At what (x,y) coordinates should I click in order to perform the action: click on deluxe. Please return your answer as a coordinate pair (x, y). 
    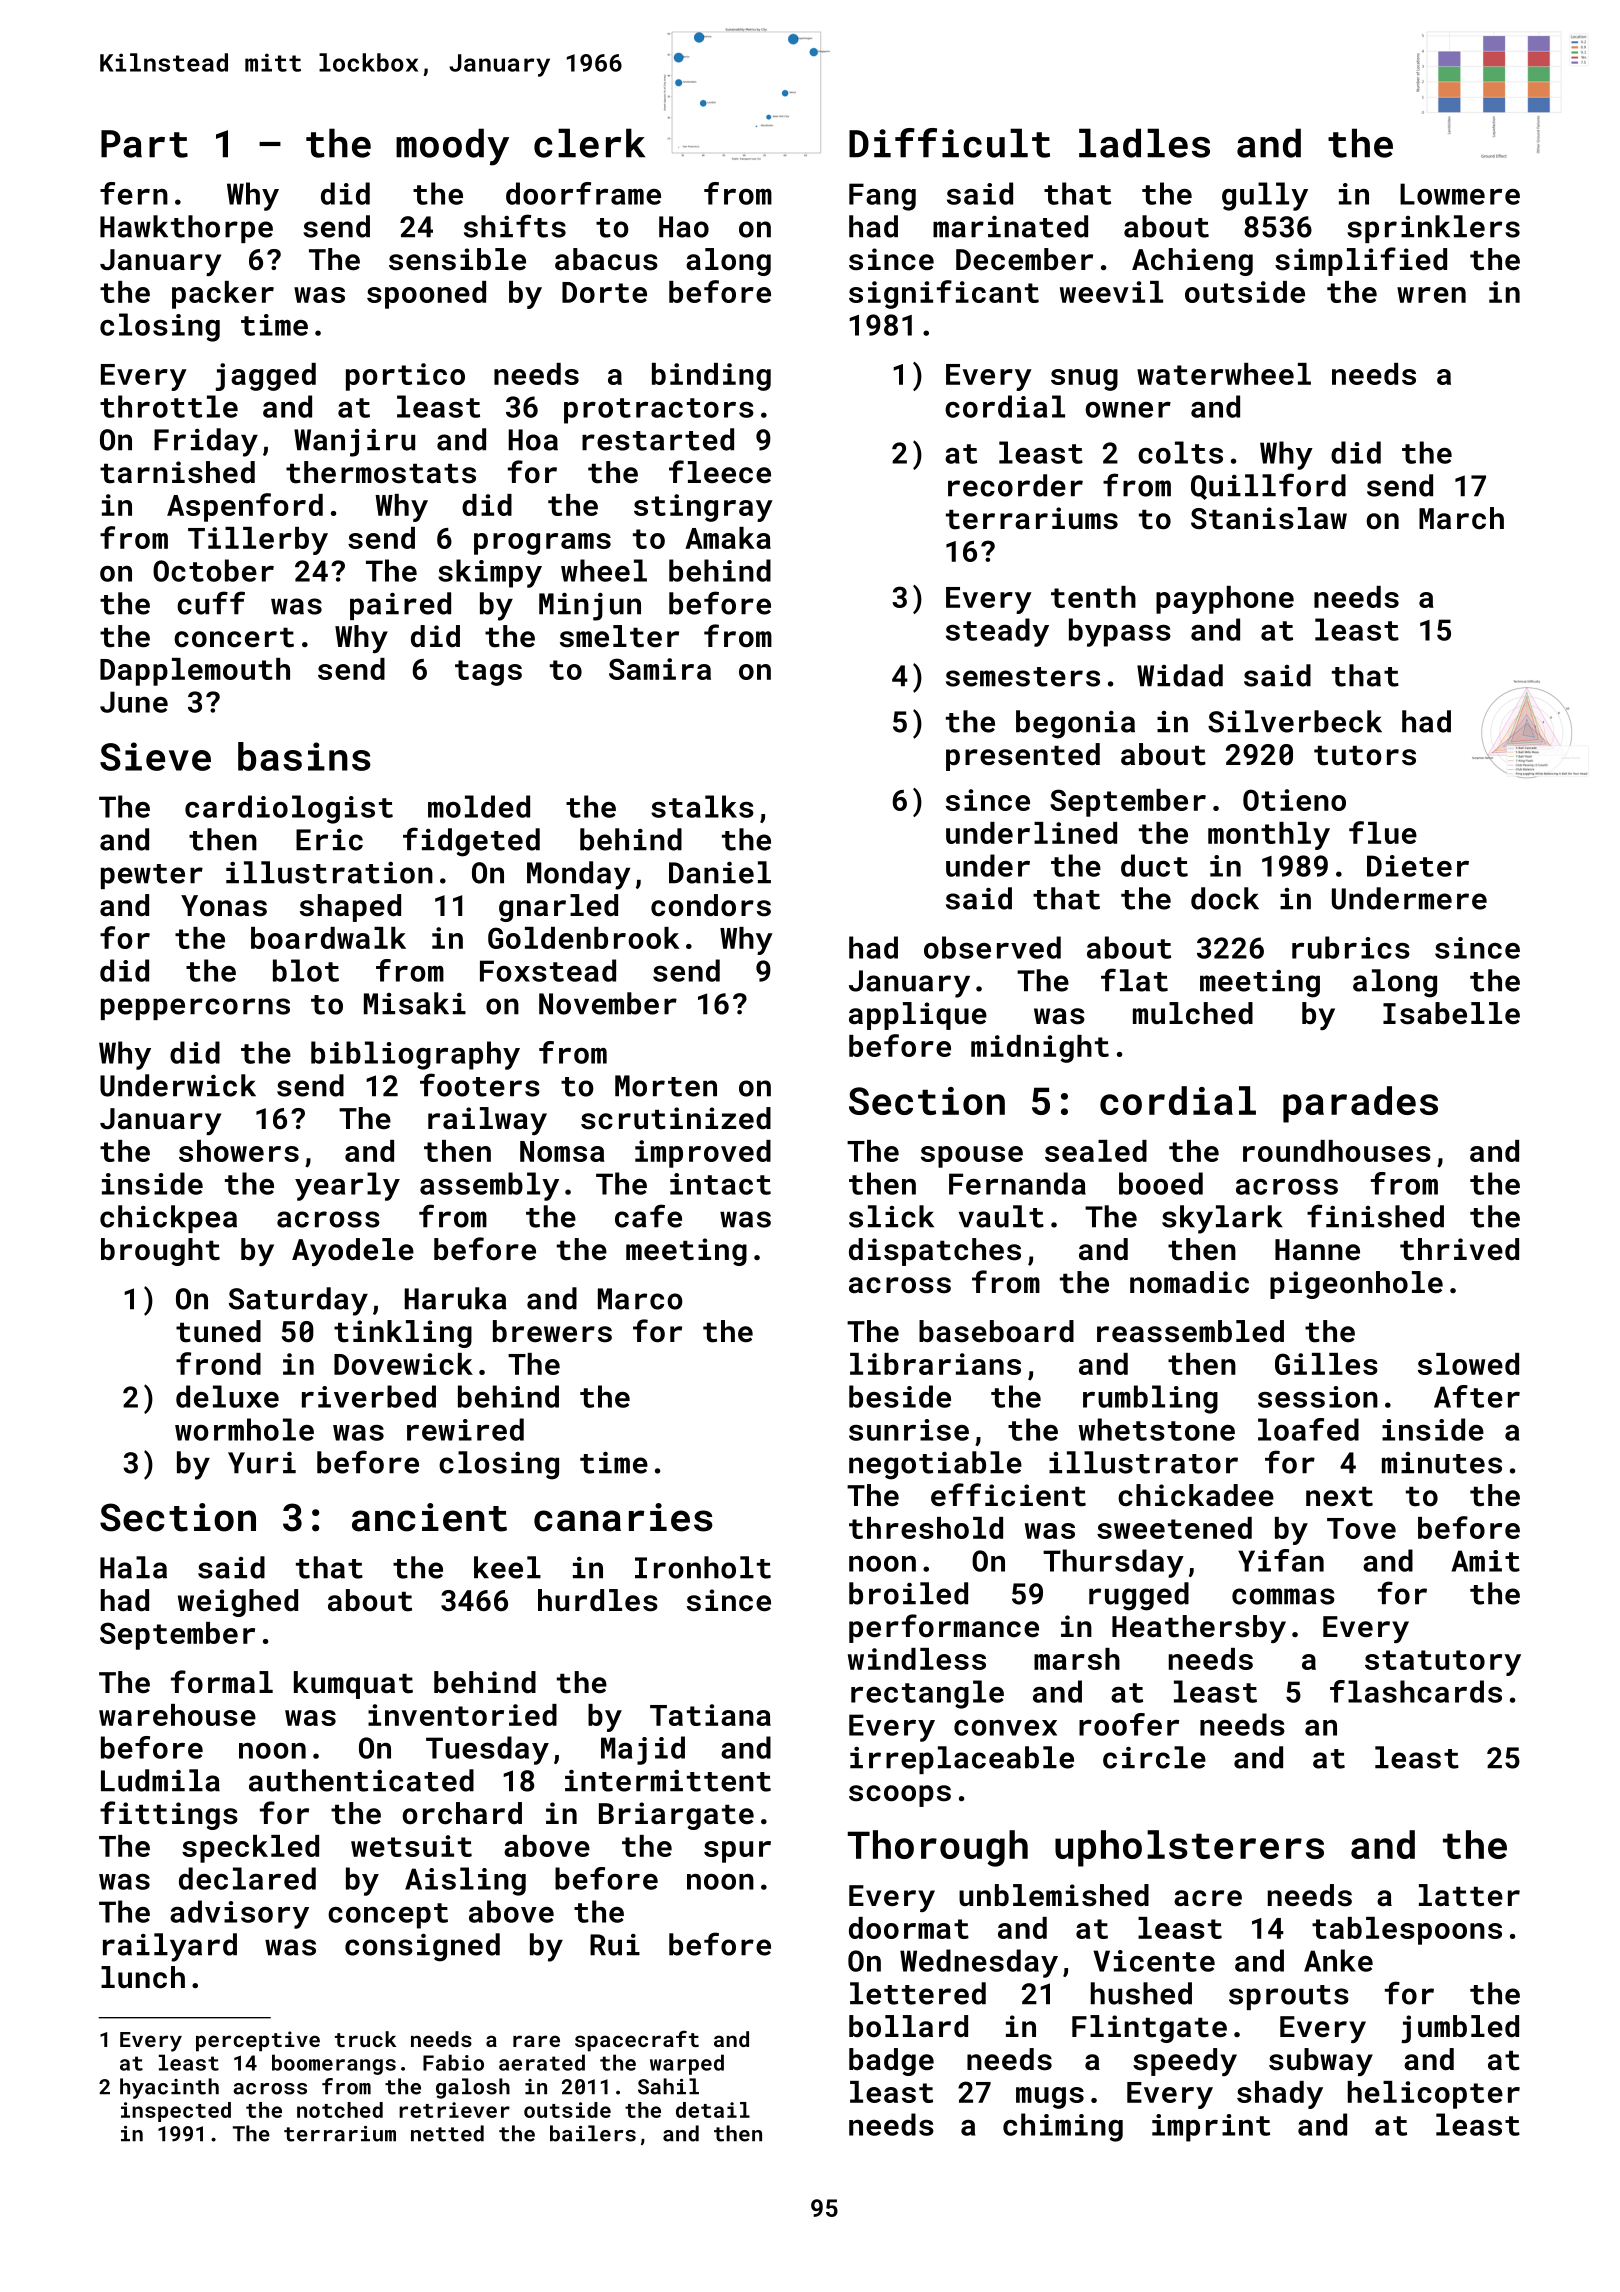
    Looking at the image, I should click on (227, 1396).
